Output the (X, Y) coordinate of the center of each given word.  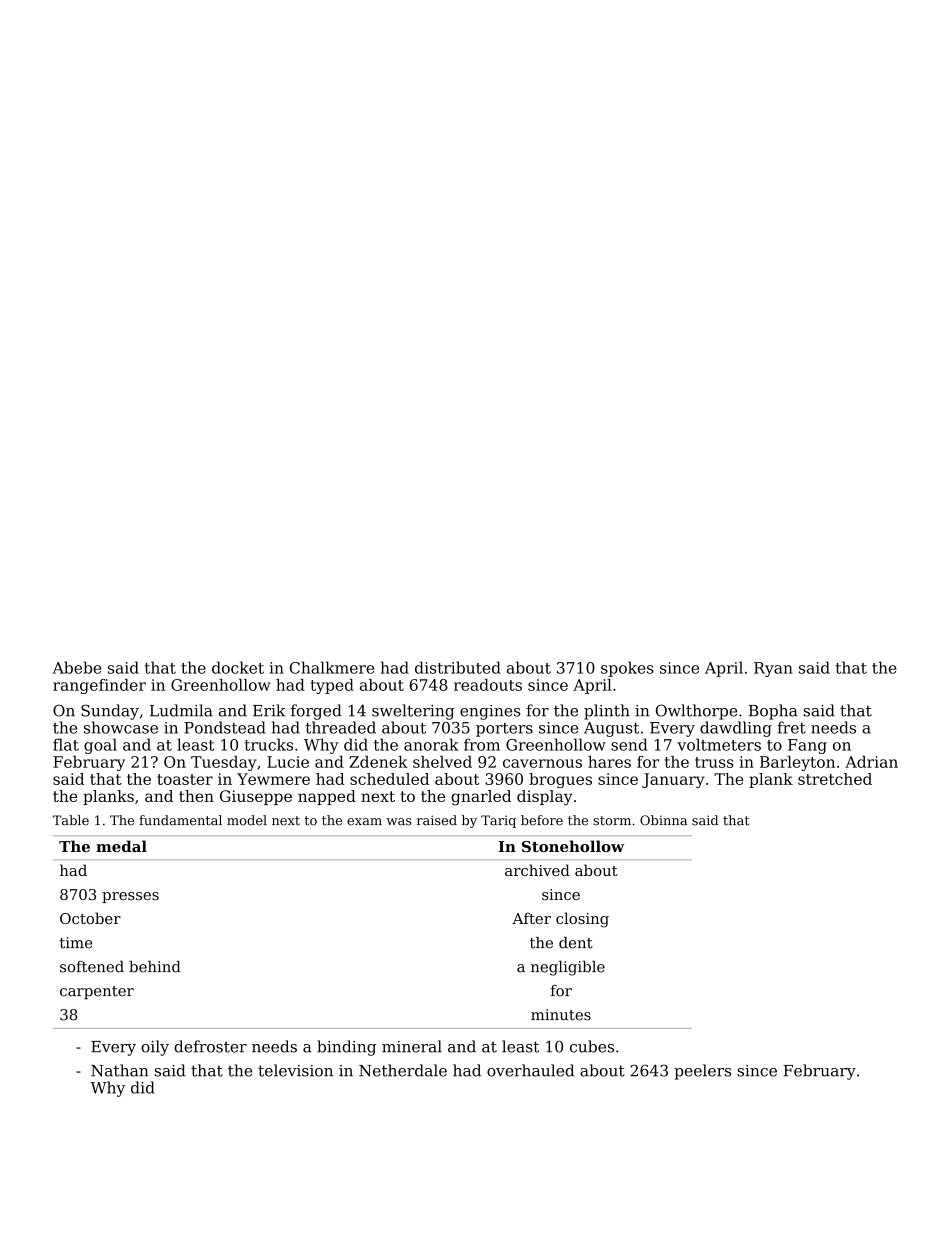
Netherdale (403, 1070)
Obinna (663, 820)
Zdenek (378, 762)
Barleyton (797, 763)
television (295, 1070)
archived (537, 870)
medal (121, 846)
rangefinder (99, 686)
